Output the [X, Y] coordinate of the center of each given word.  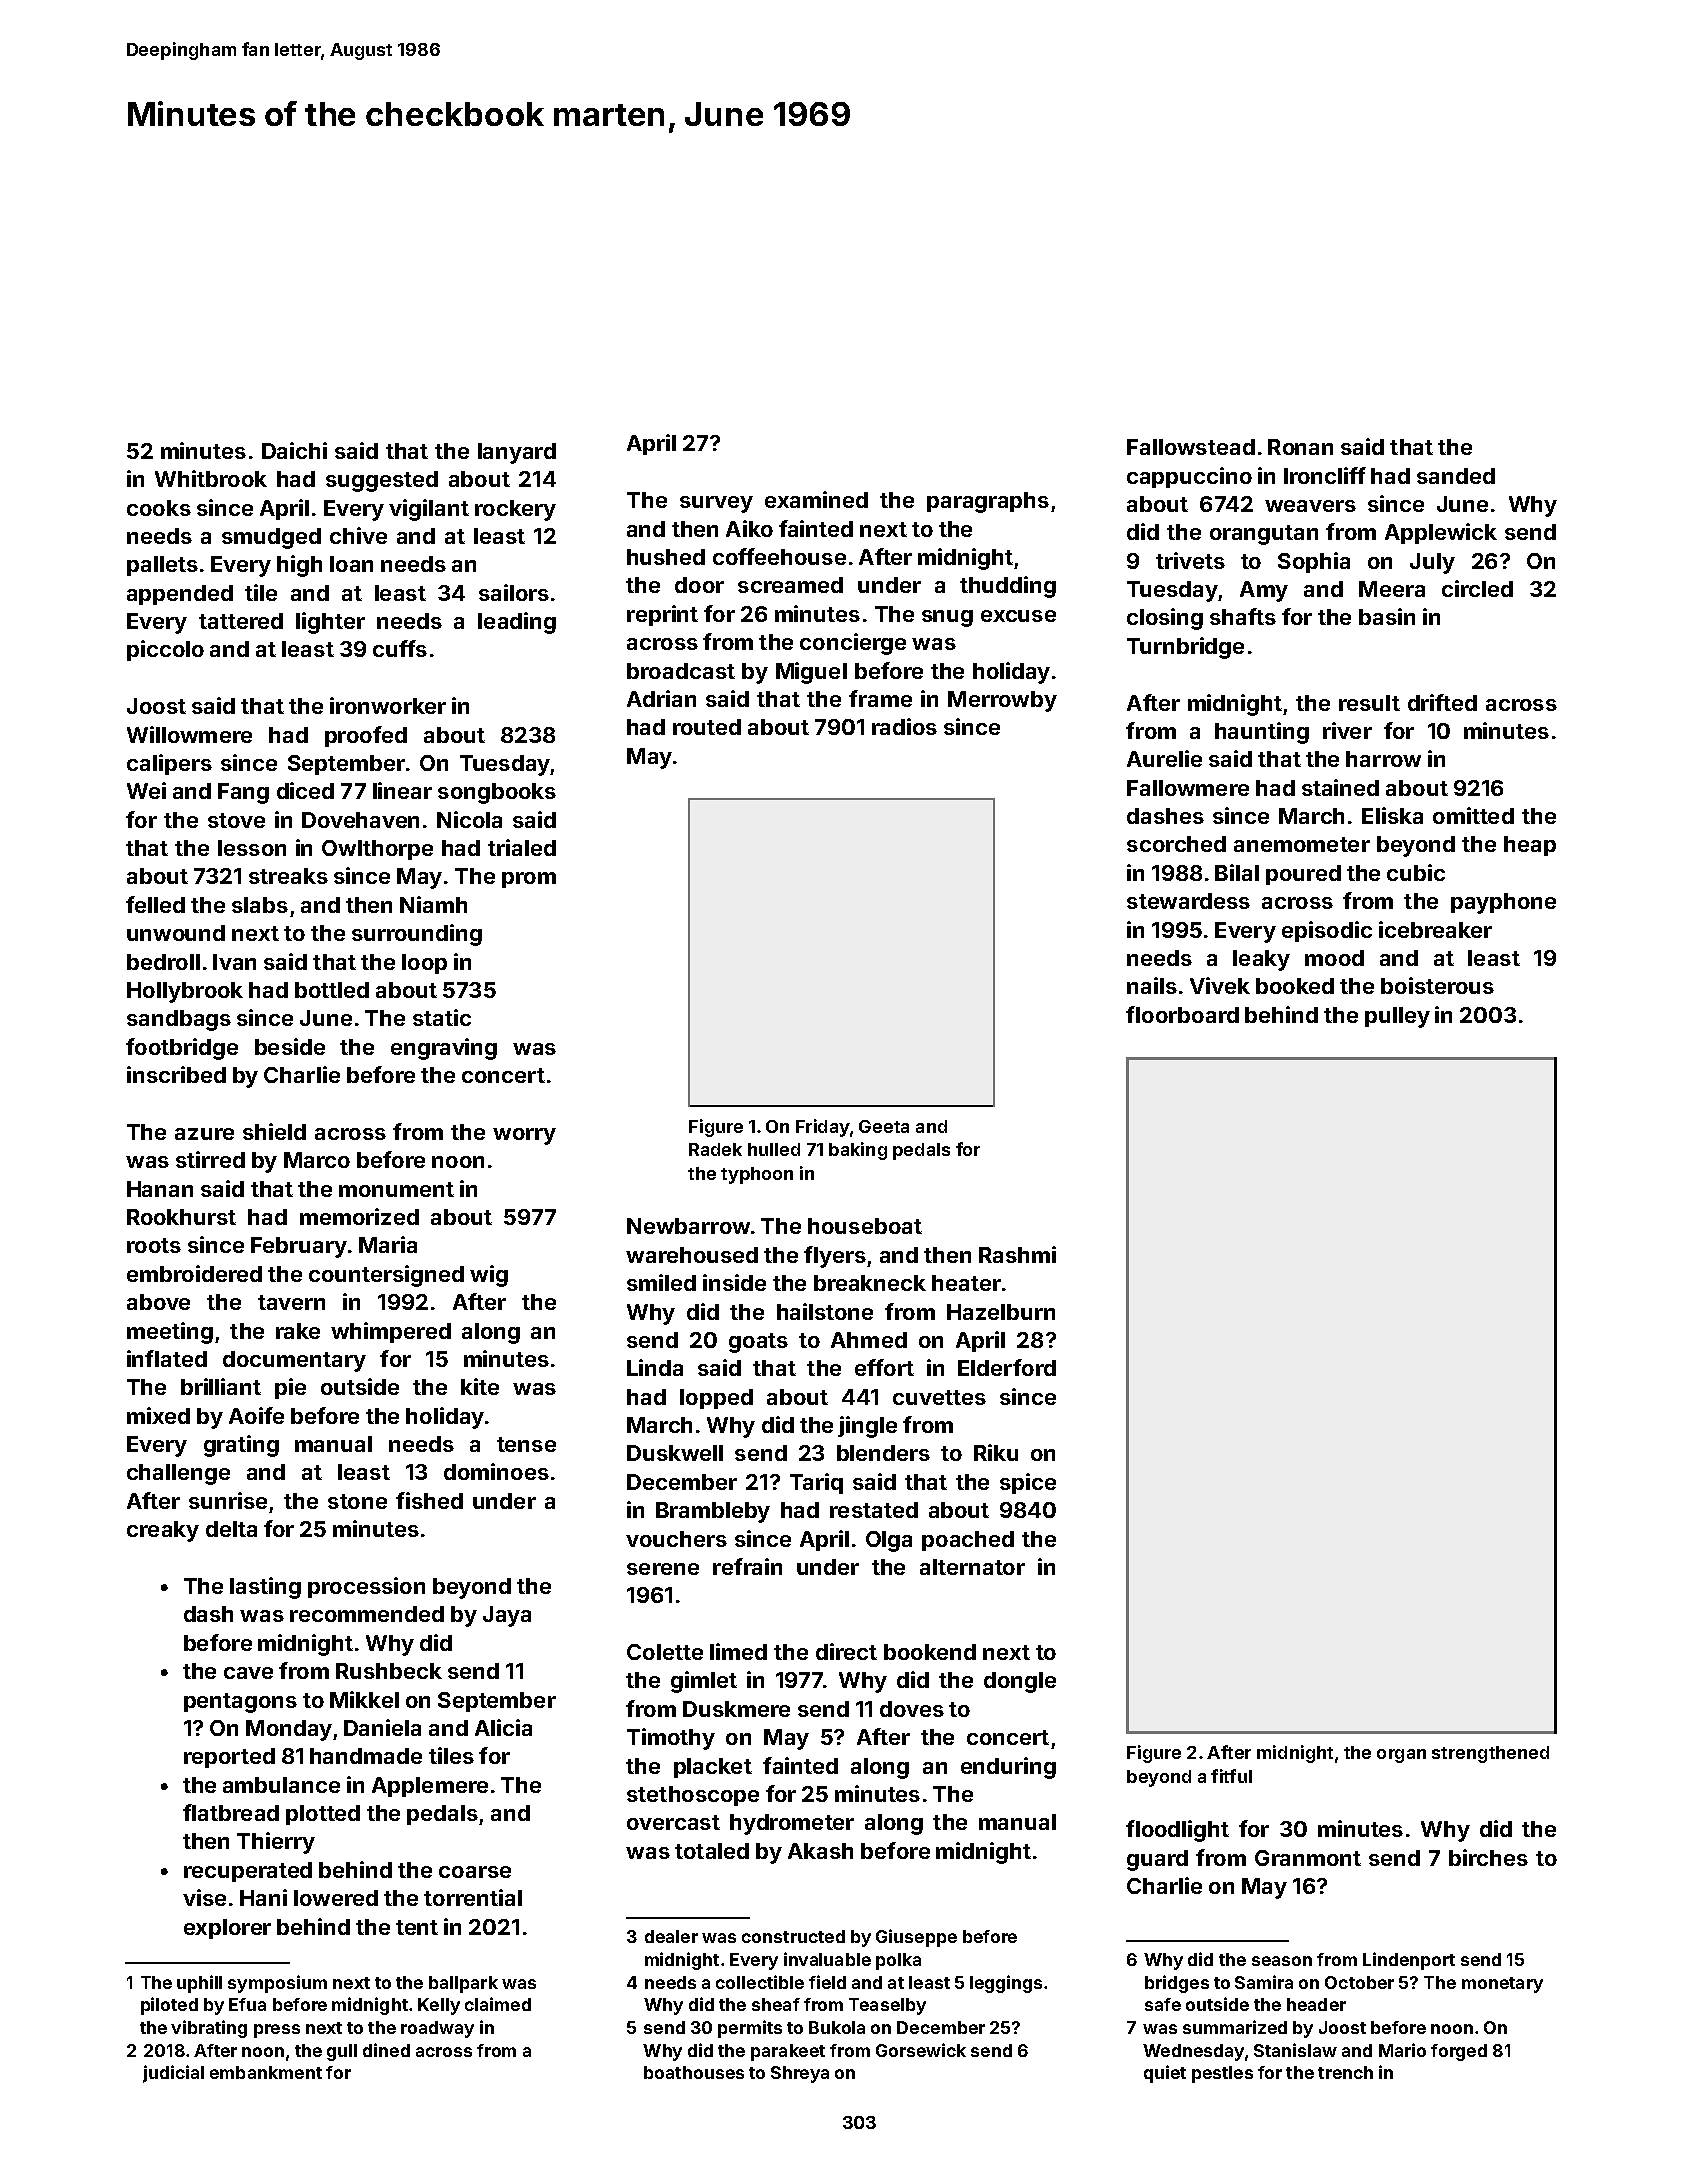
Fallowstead [1191, 447]
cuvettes [939, 1397]
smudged [271, 538]
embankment [266, 2072]
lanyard [517, 453]
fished [429, 1500]
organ [1401, 1756]
